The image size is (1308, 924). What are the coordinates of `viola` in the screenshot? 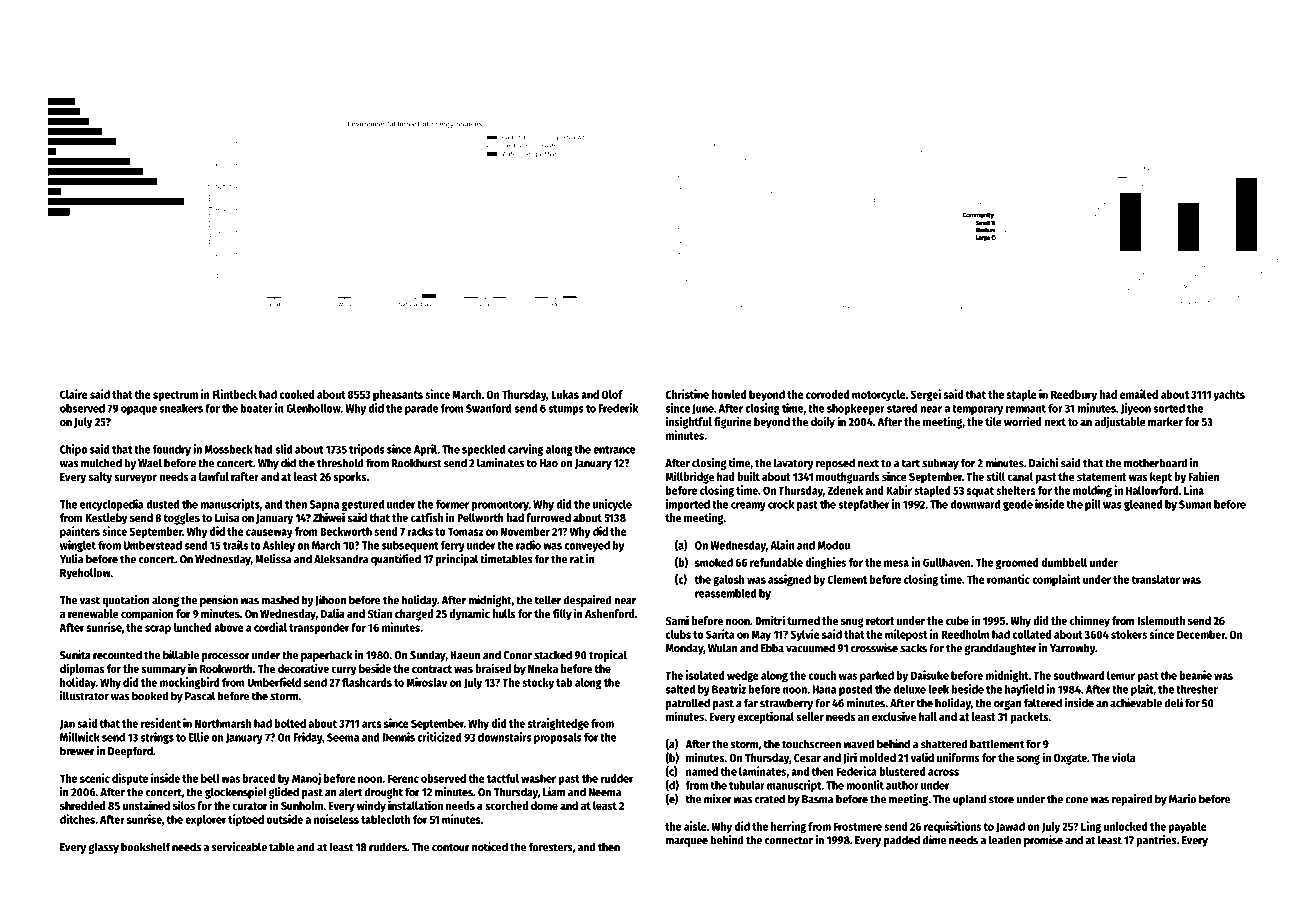 It's located at (1123, 757).
